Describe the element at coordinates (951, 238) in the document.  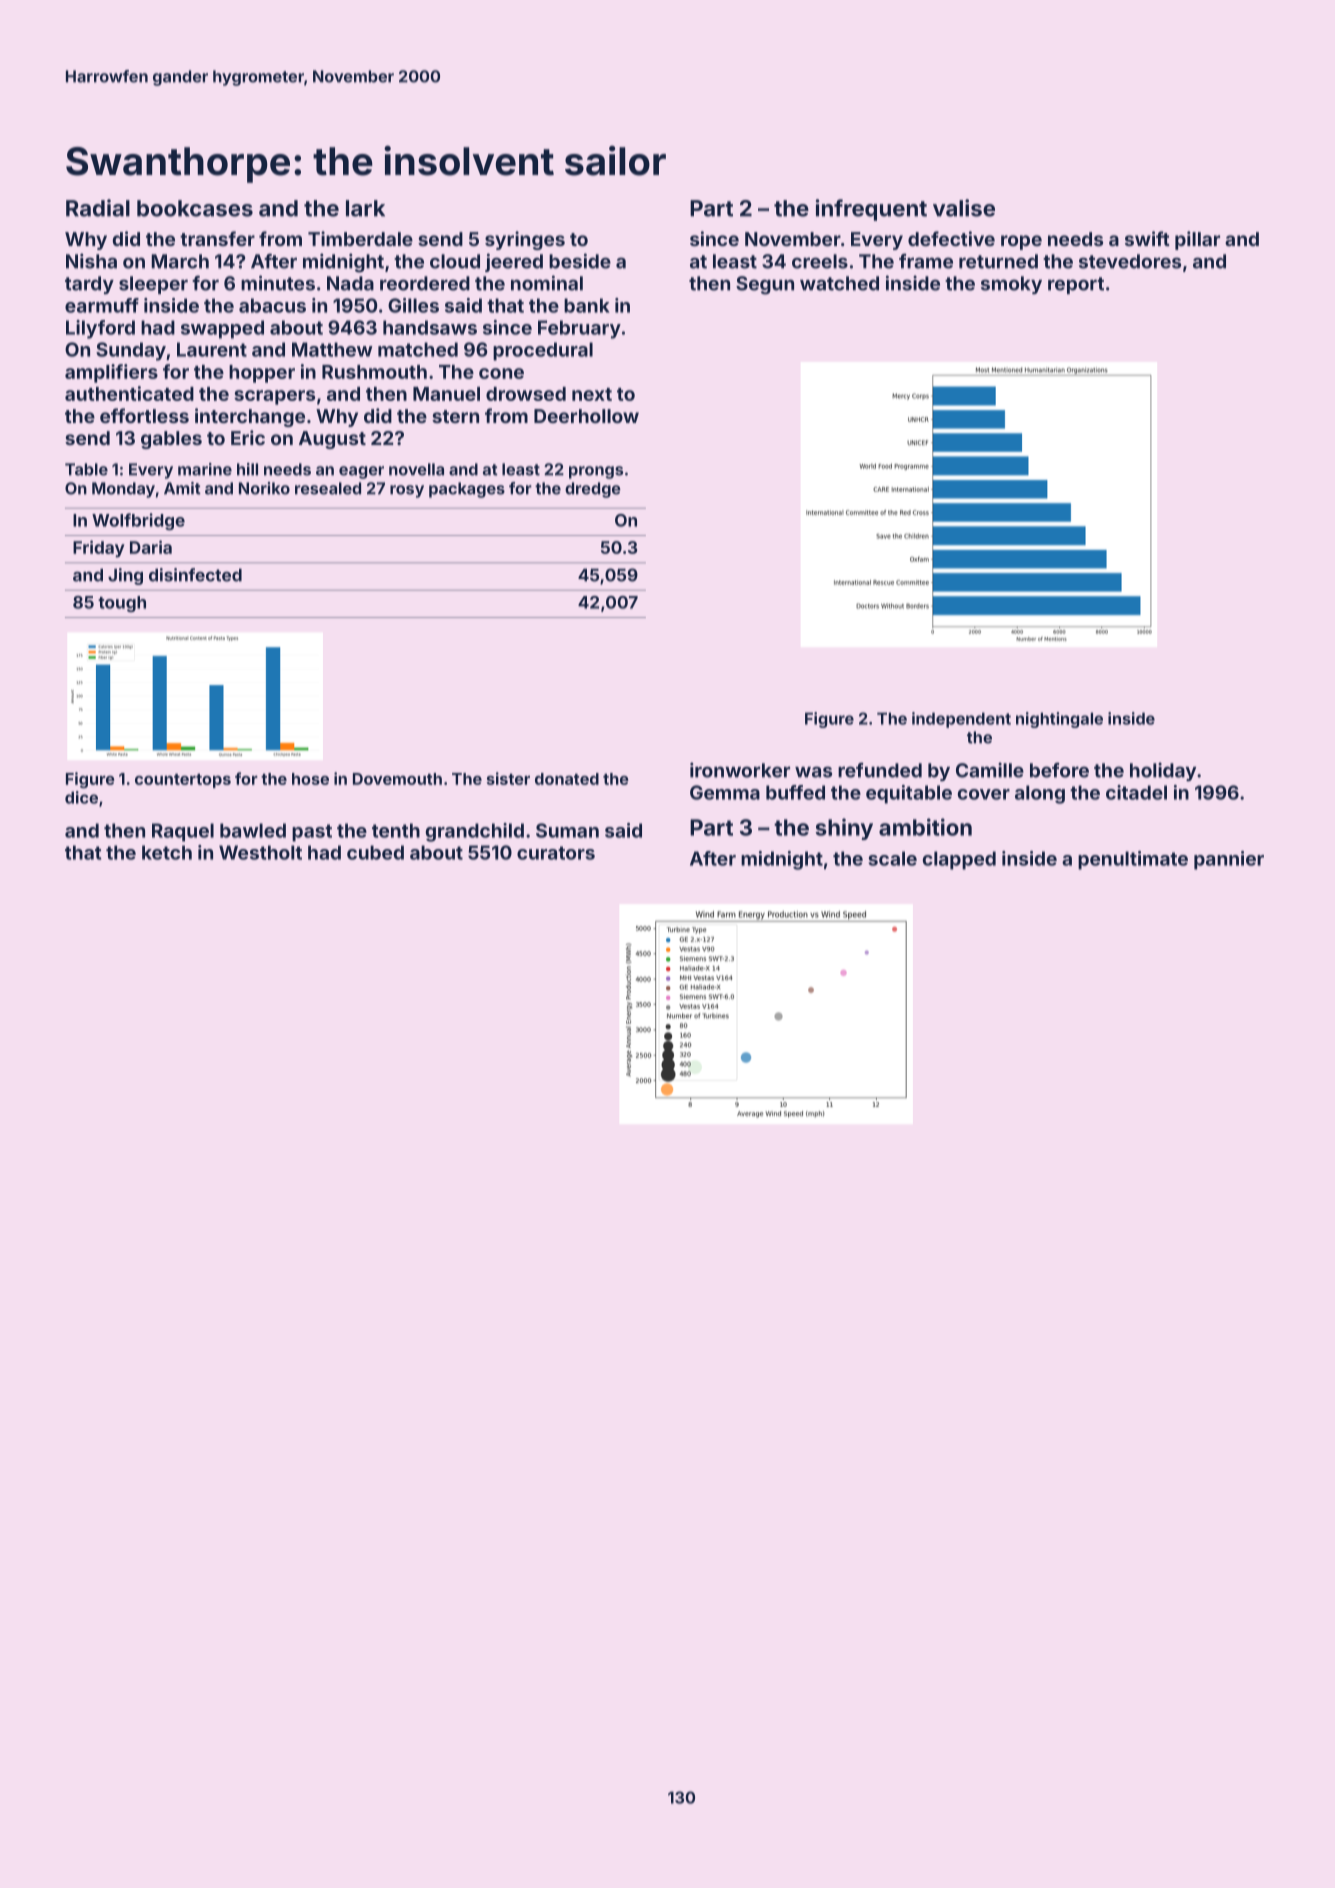
I see `defective` at that location.
